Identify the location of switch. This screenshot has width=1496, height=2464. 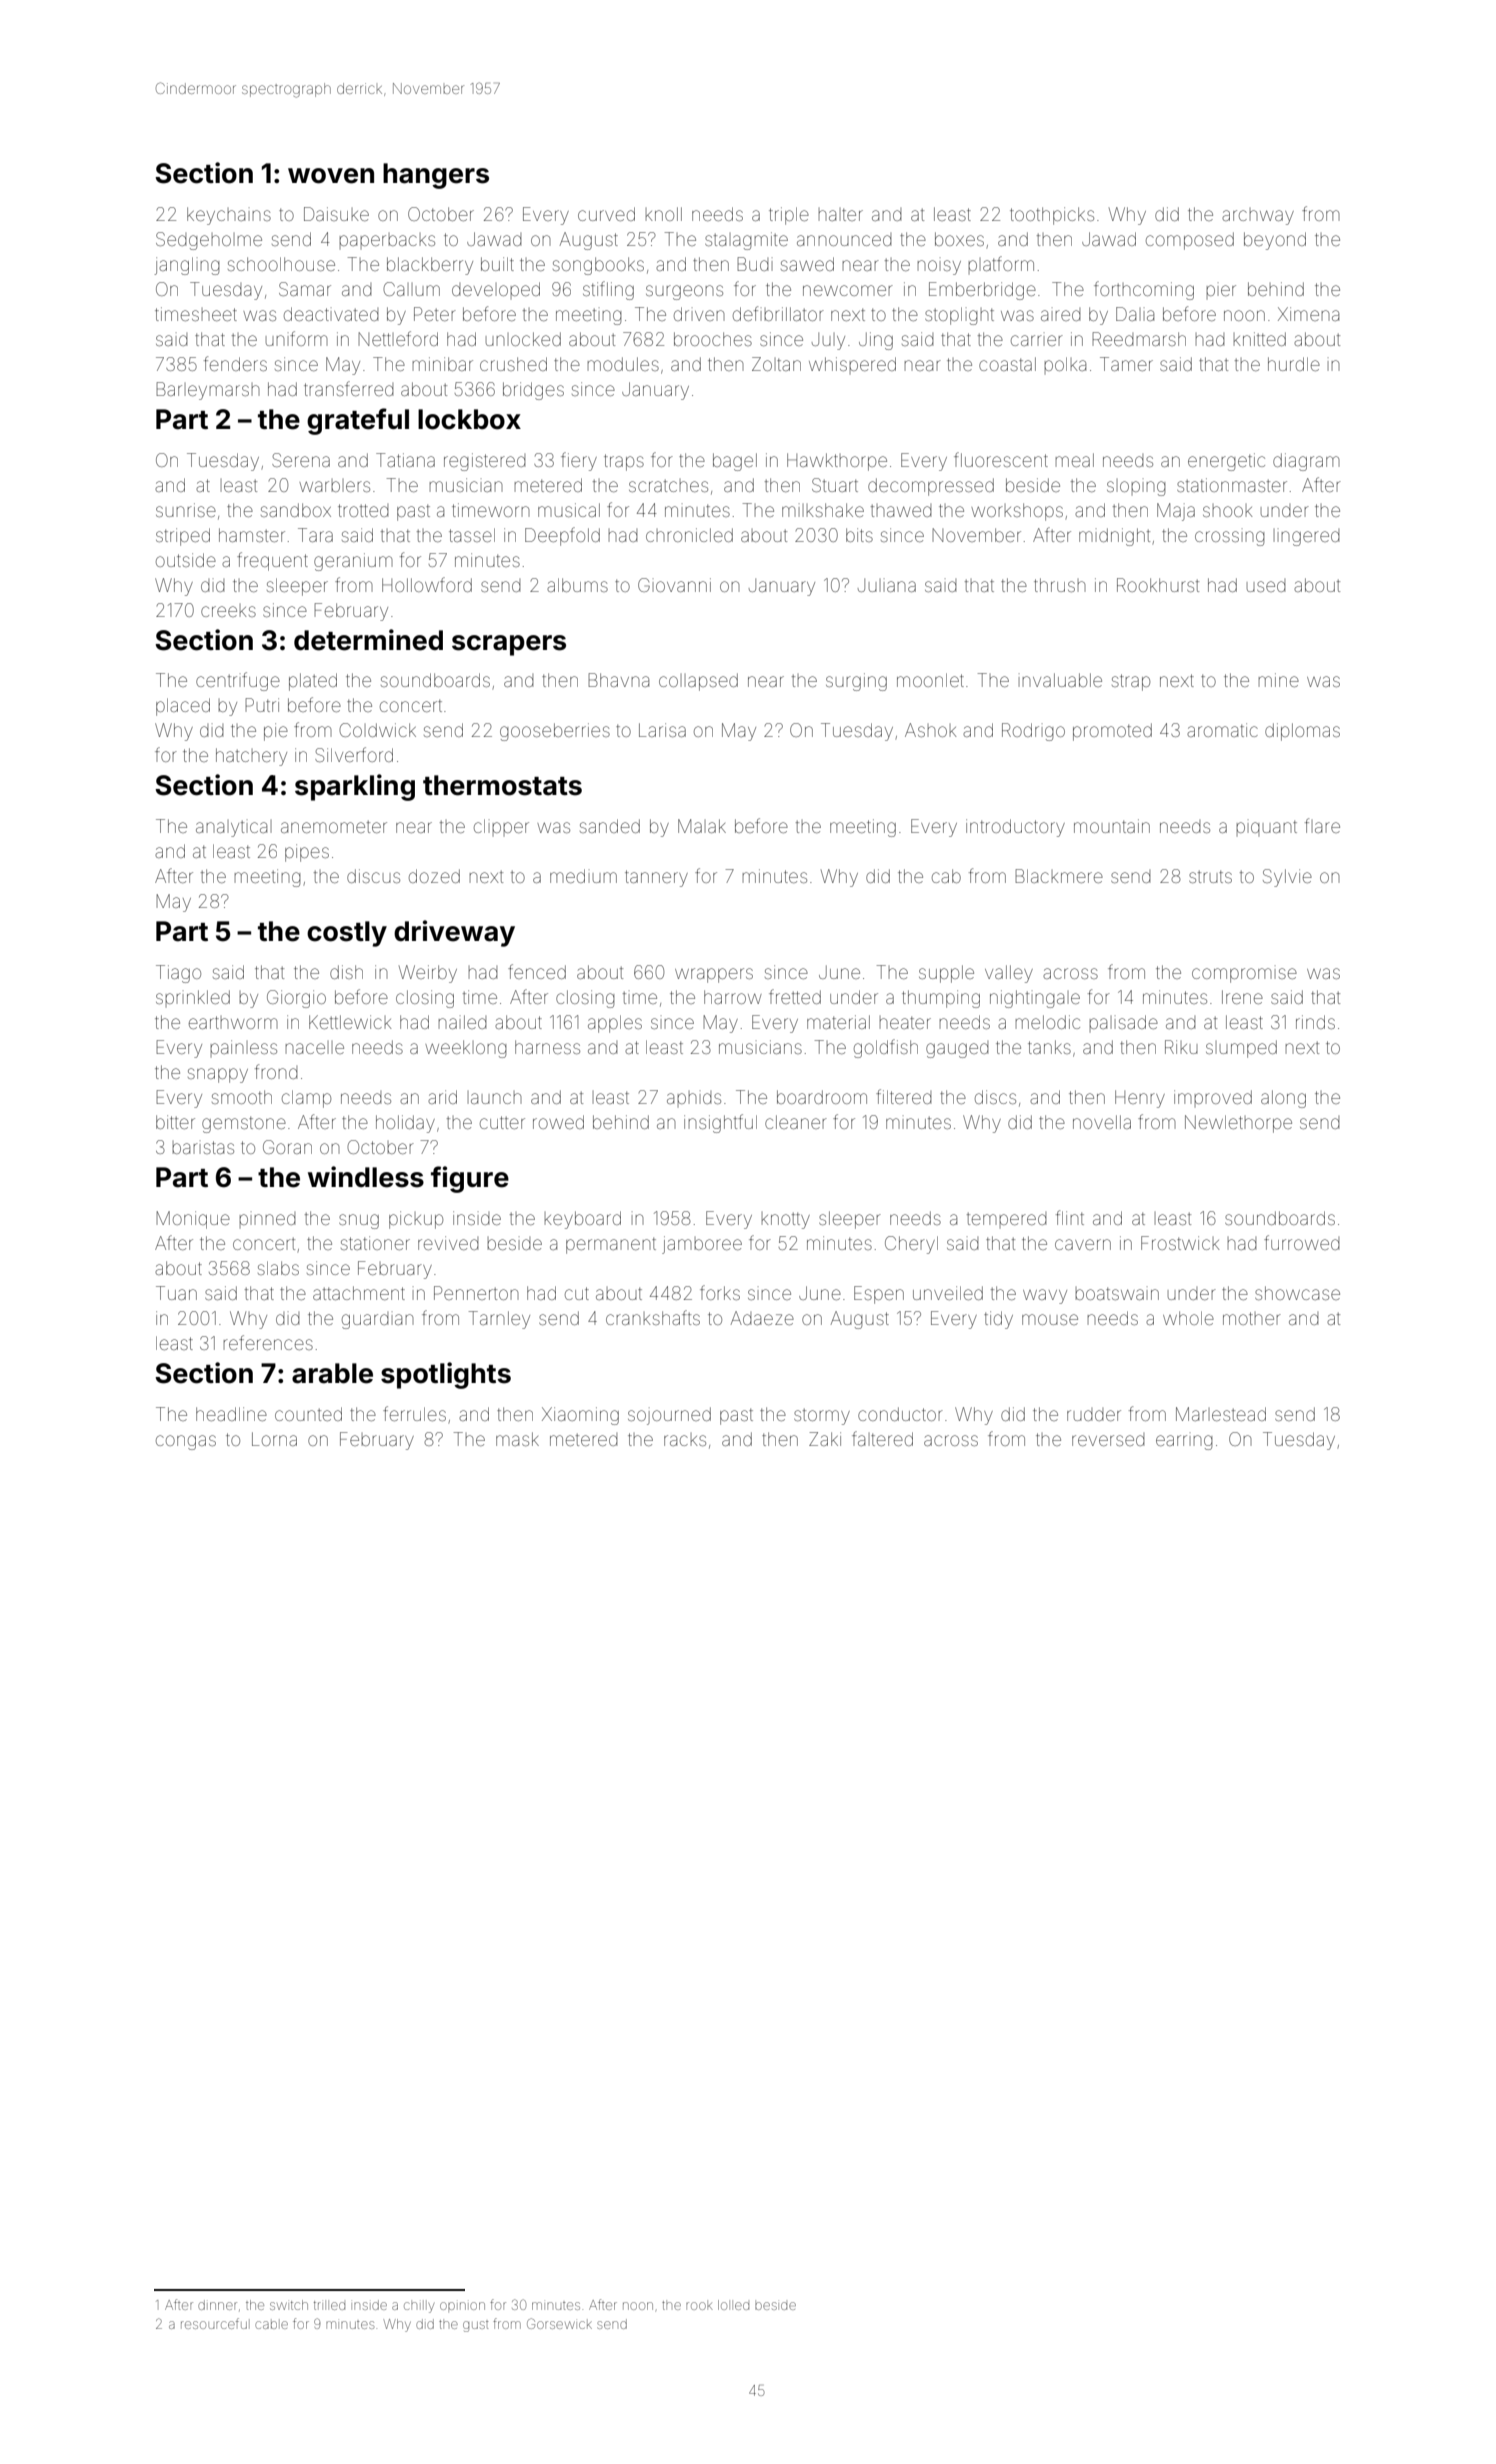
(289, 2305).
